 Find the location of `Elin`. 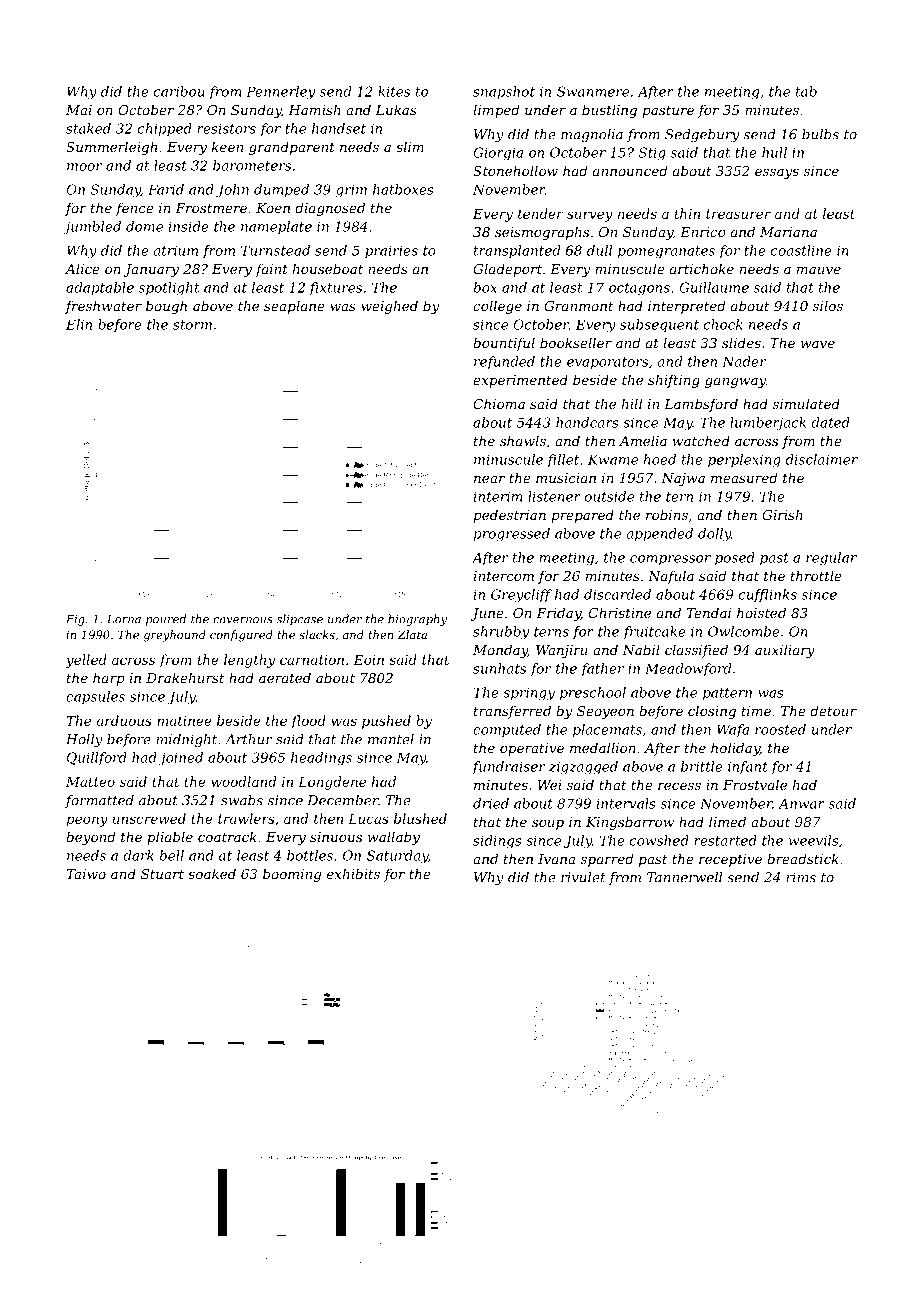

Elin is located at coordinates (79, 324).
